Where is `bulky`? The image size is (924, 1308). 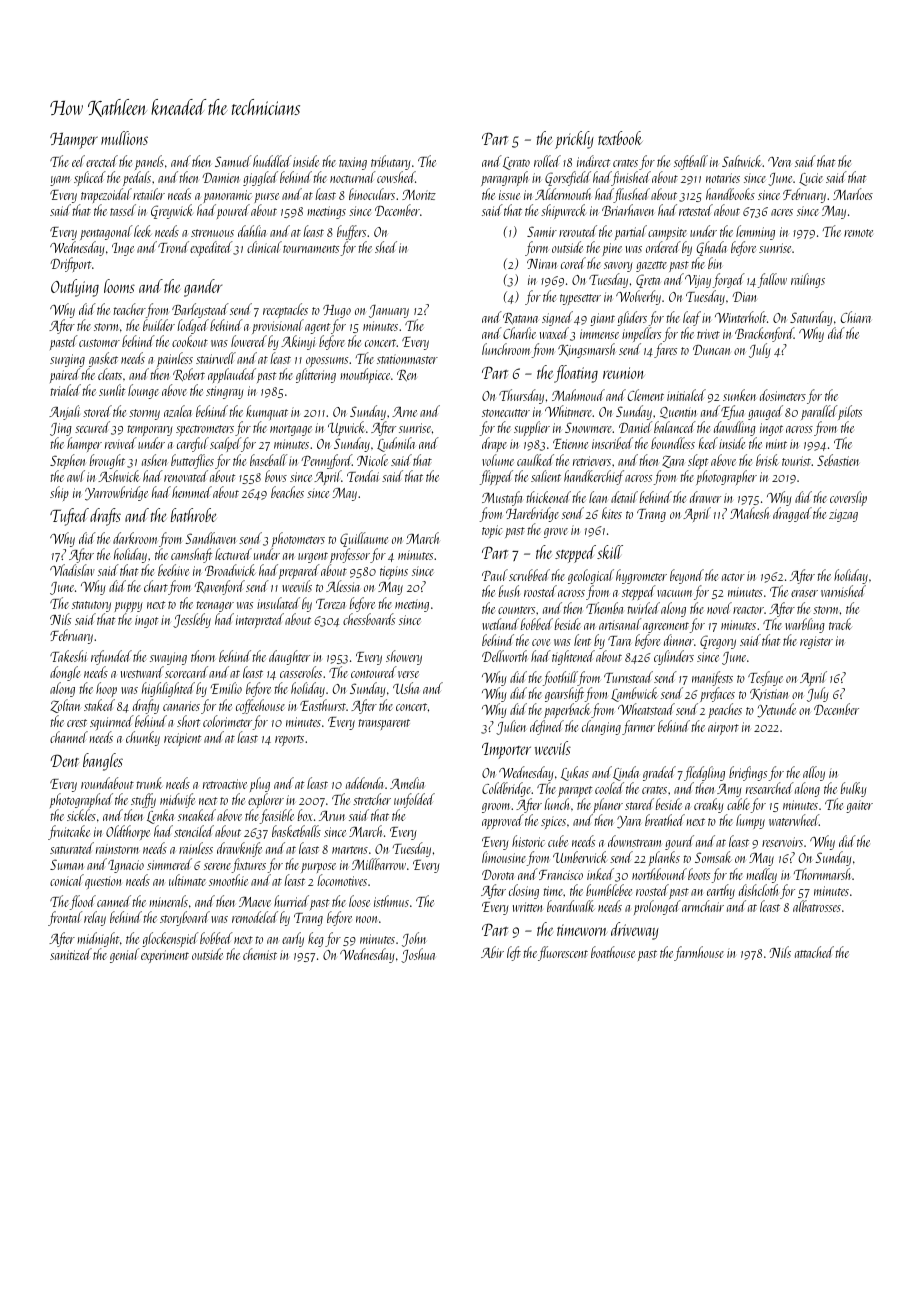 bulky is located at coordinates (854, 789).
